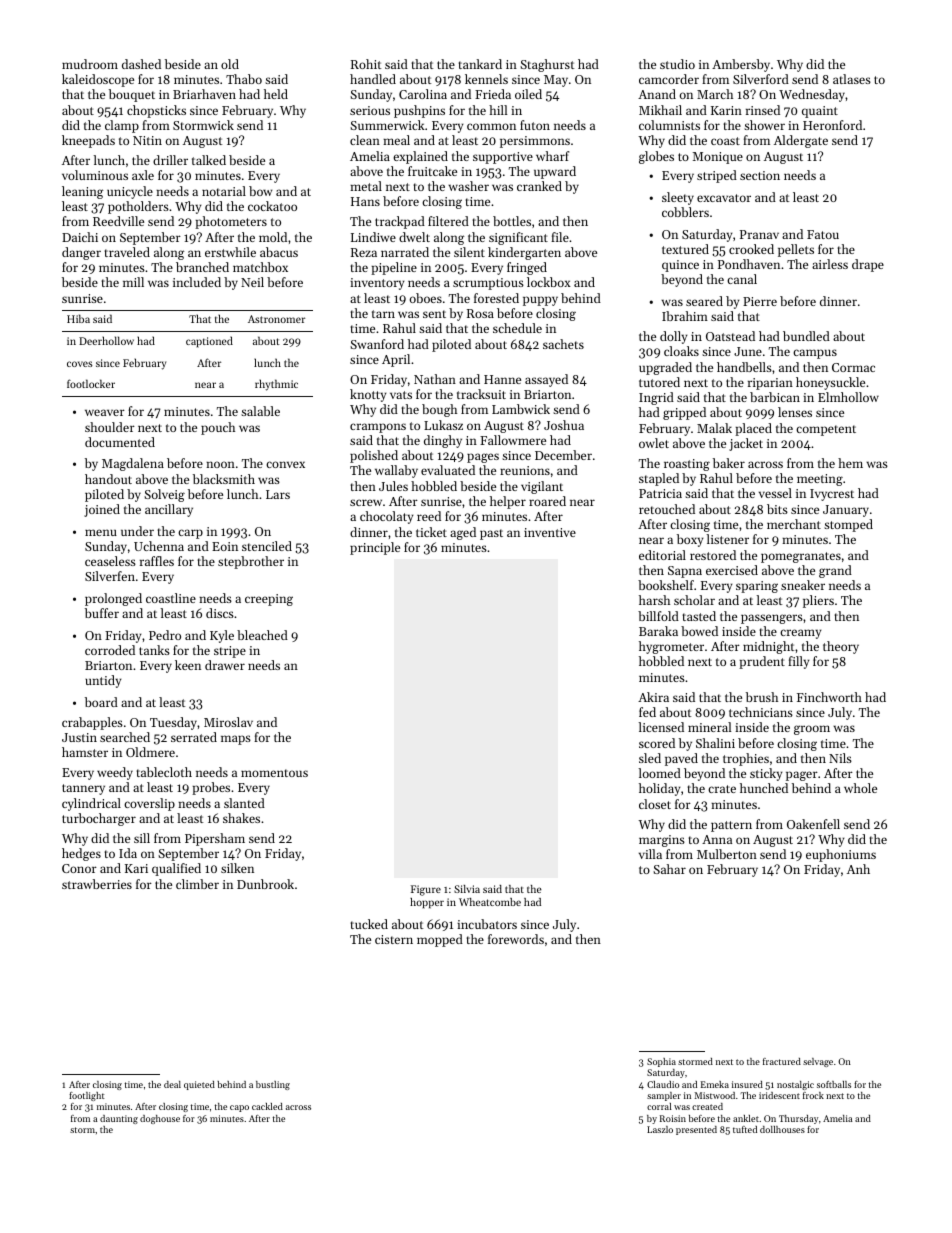  Describe the element at coordinates (190, 534) in the image. I see `carp` at that location.
